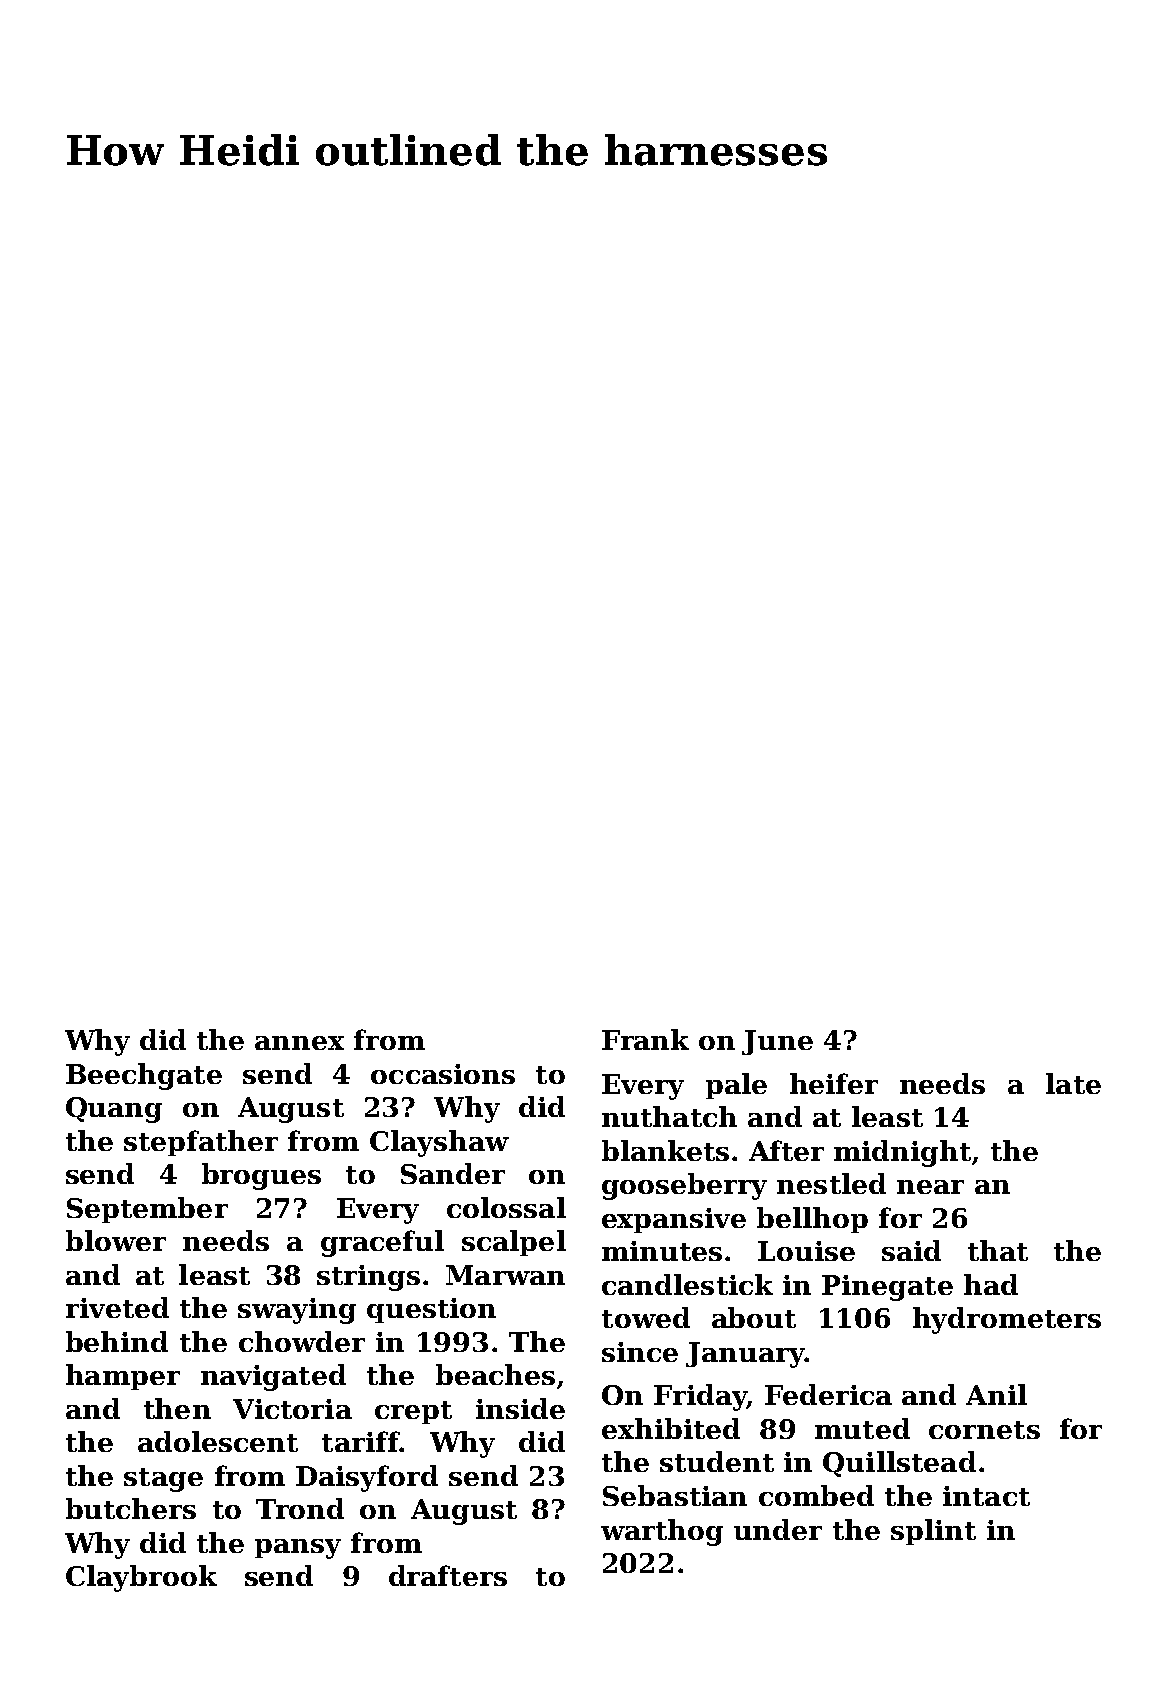 Image resolution: width=1167 pixels, height=1690 pixels. I want to click on warthog, so click(662, 1532).
